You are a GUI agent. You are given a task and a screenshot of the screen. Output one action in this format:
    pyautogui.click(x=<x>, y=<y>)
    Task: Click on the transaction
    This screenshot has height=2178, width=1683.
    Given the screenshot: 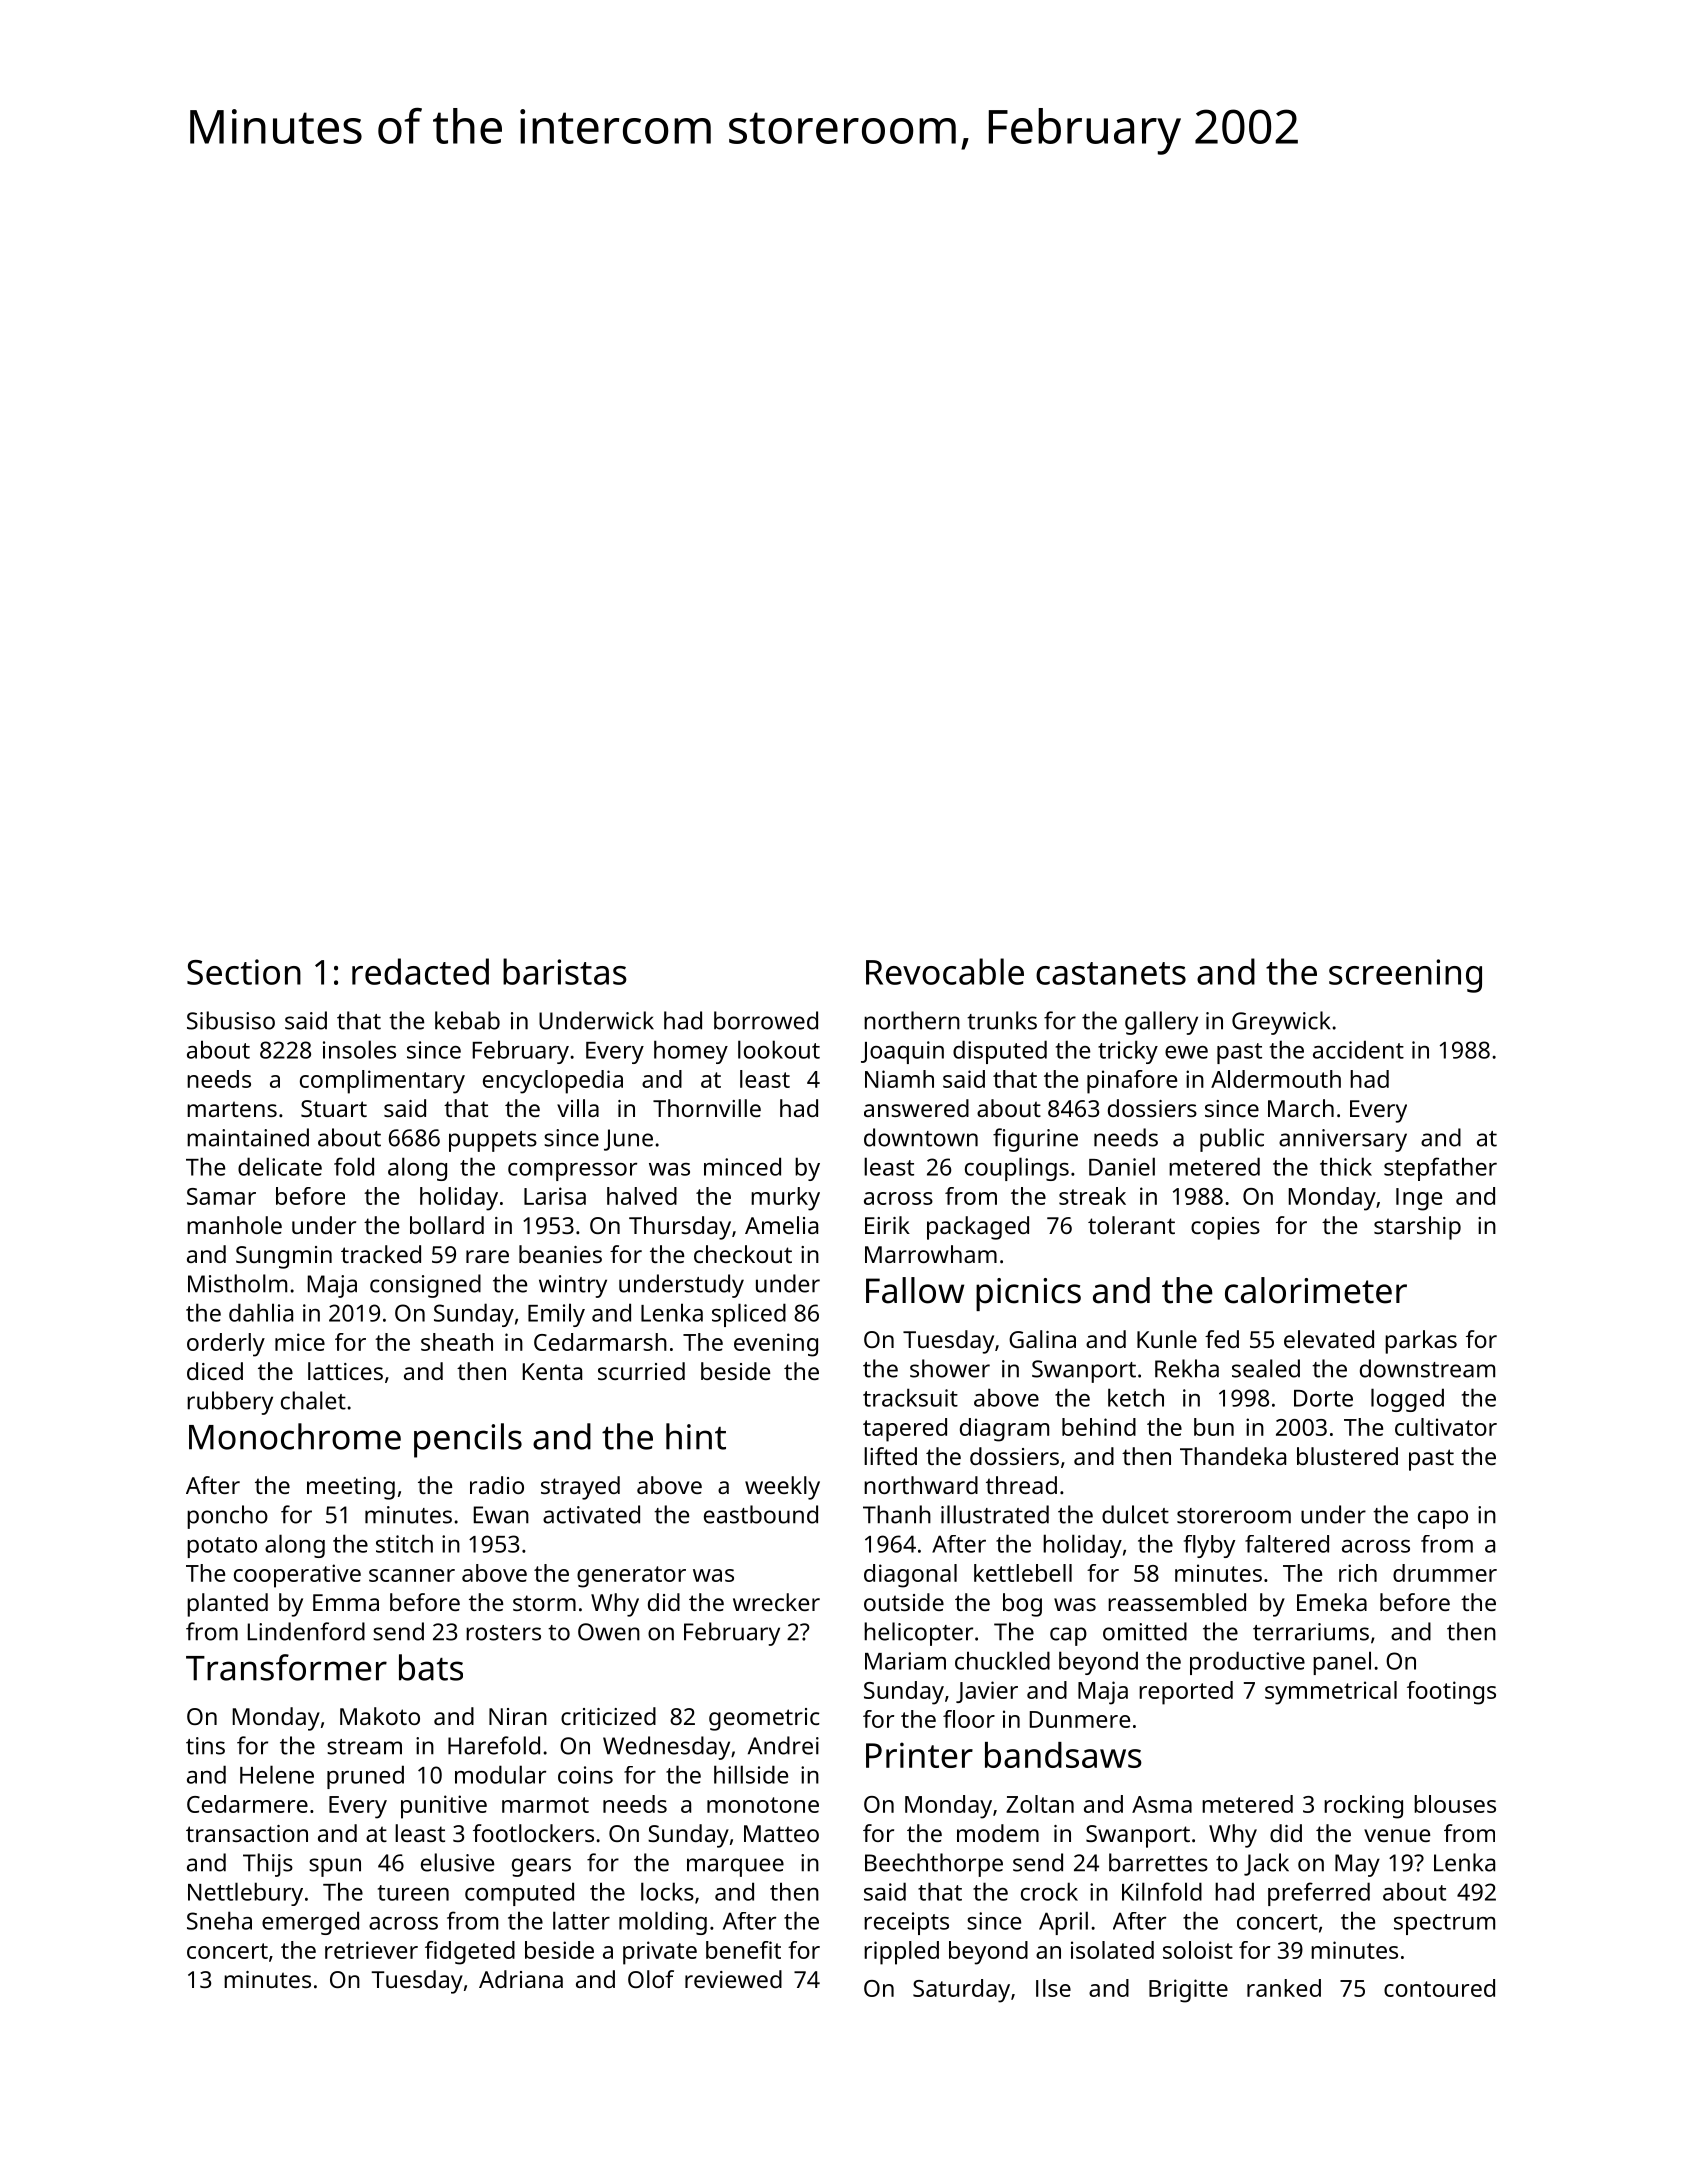 What is the action you would take?
    pyautogui.click(x=247, y=1833)
